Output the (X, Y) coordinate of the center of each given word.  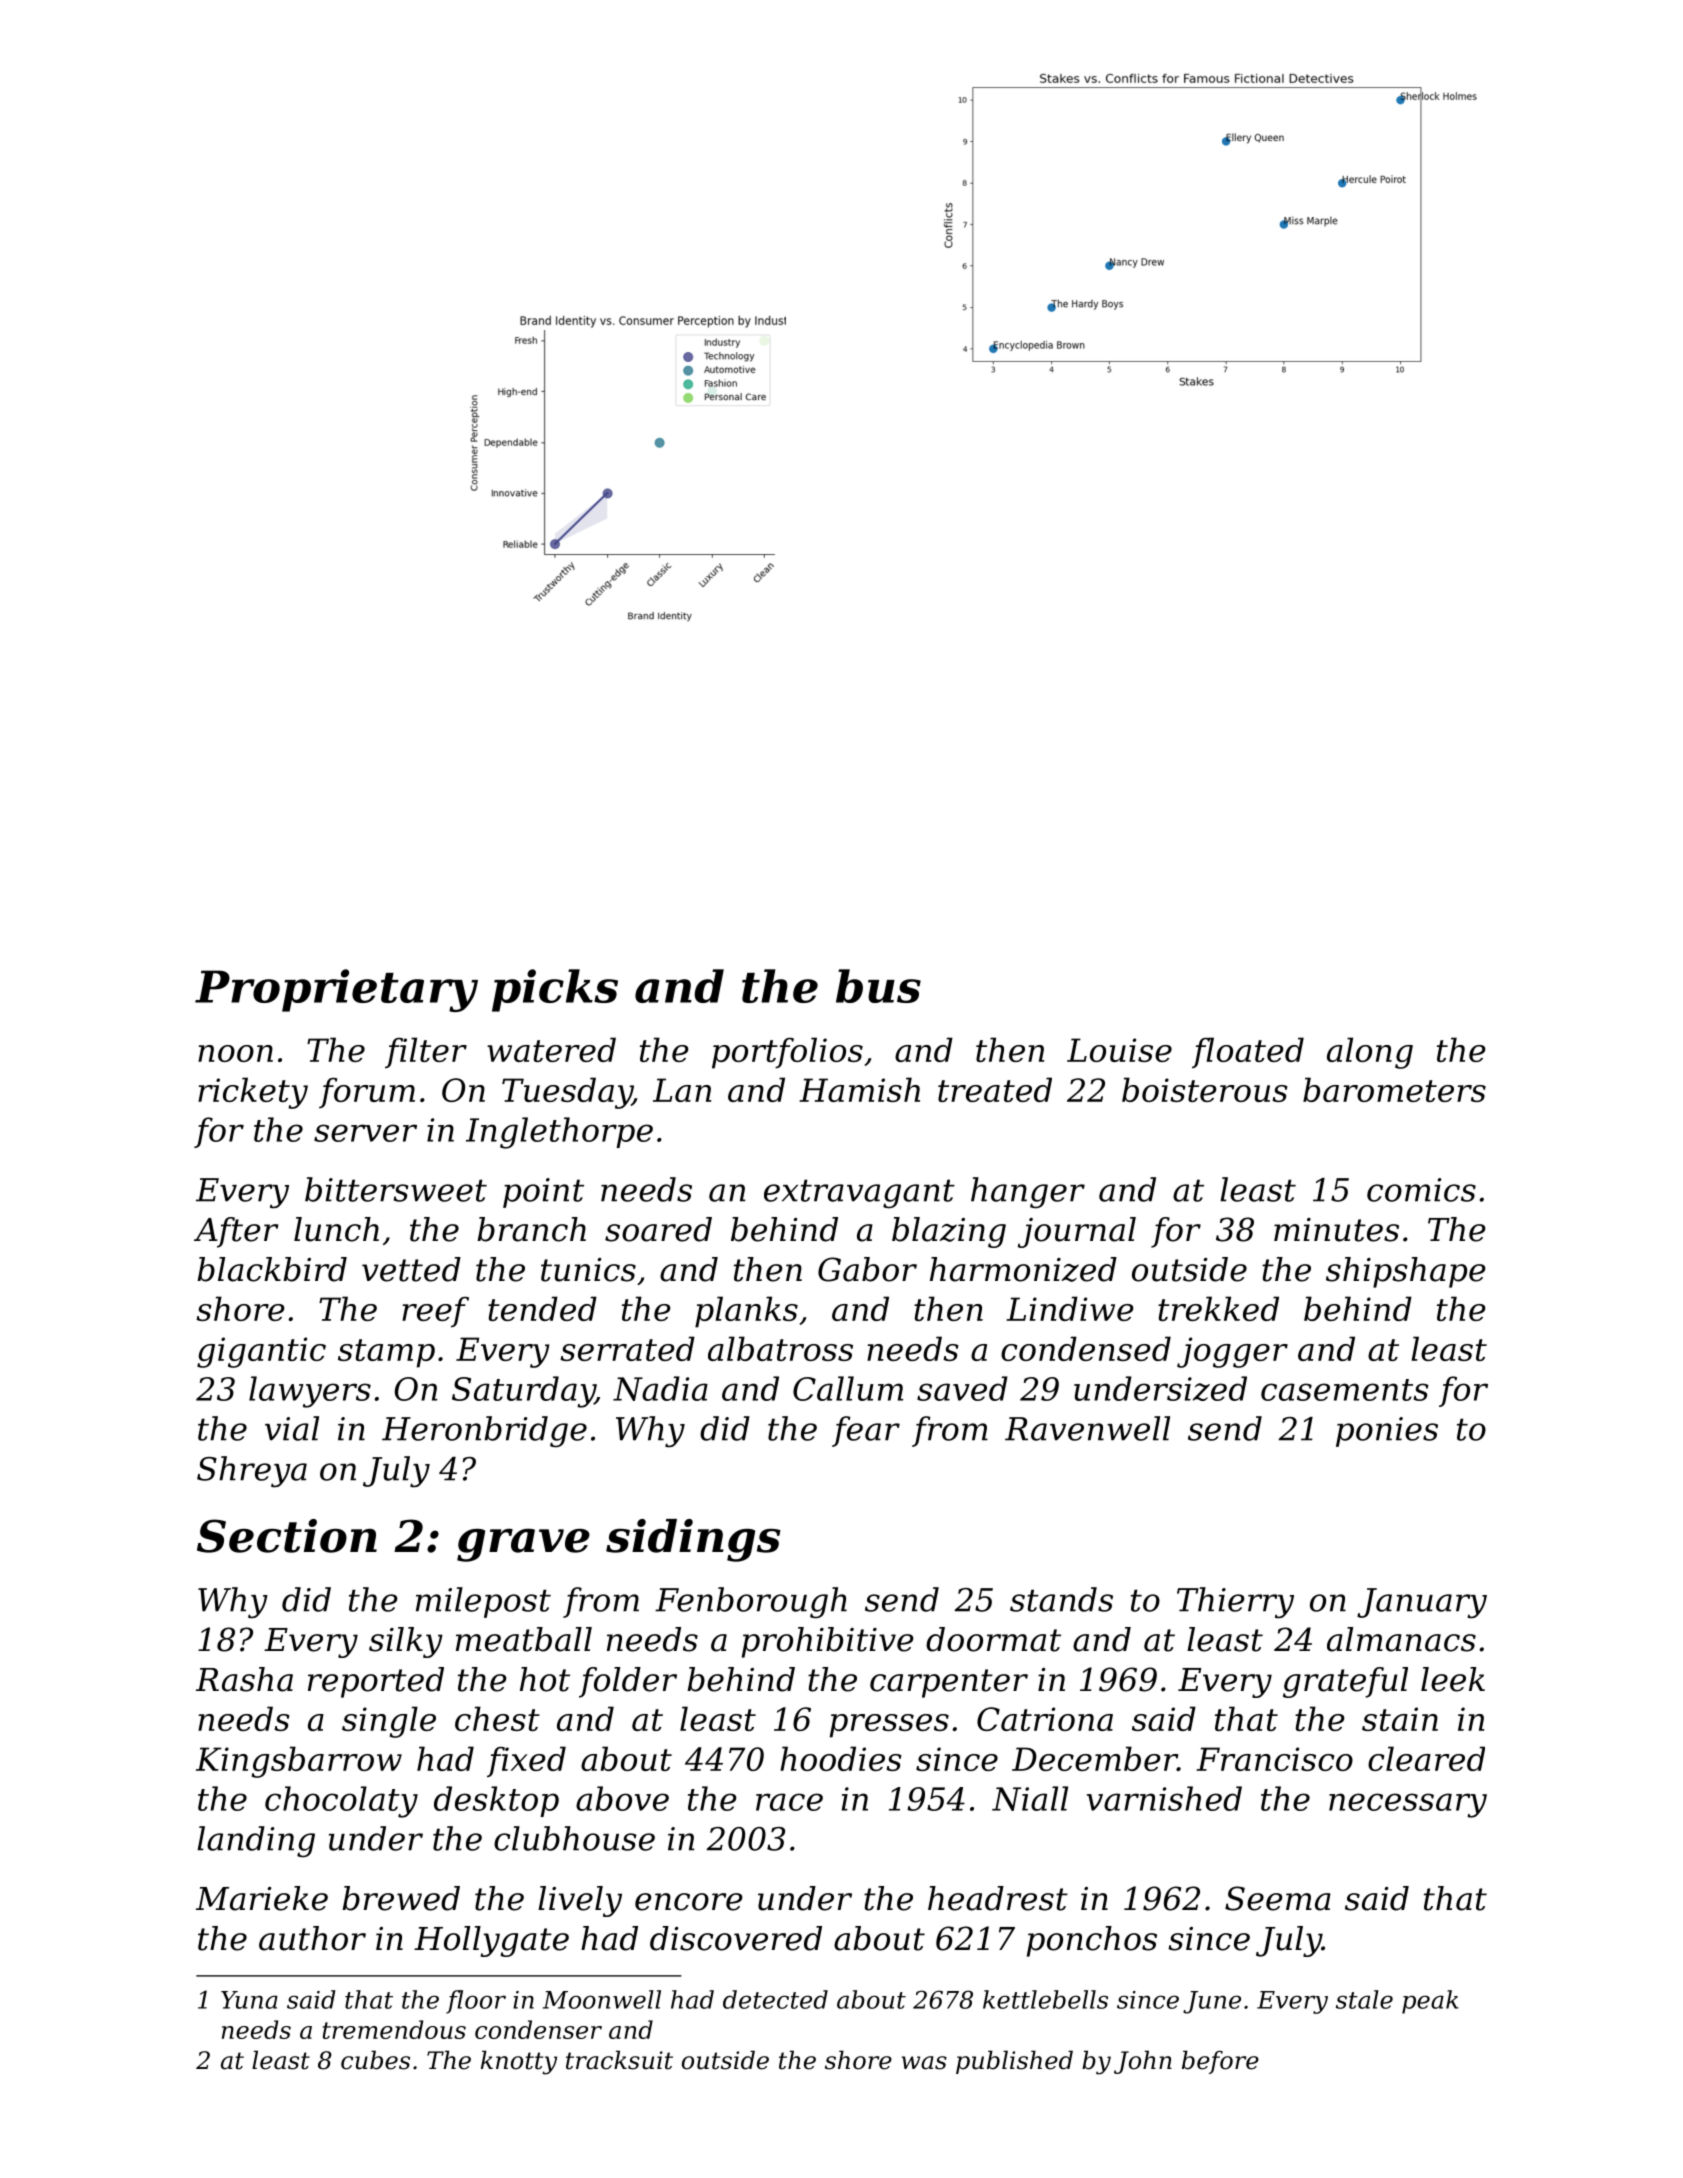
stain (1400, 1719)
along (1370, 1053)
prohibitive (828, 1642)
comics (1421, 1190)
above (622, 1798)
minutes (1336, 1230)
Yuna (249, 2000)
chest (497, 1718)
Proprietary (336, 990)
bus (878, 986)
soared (658, 1229)
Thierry (1235, 1603)
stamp (386, 1353)
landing (256, 1842)
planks (746, 1312)
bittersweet (396, 1189)
